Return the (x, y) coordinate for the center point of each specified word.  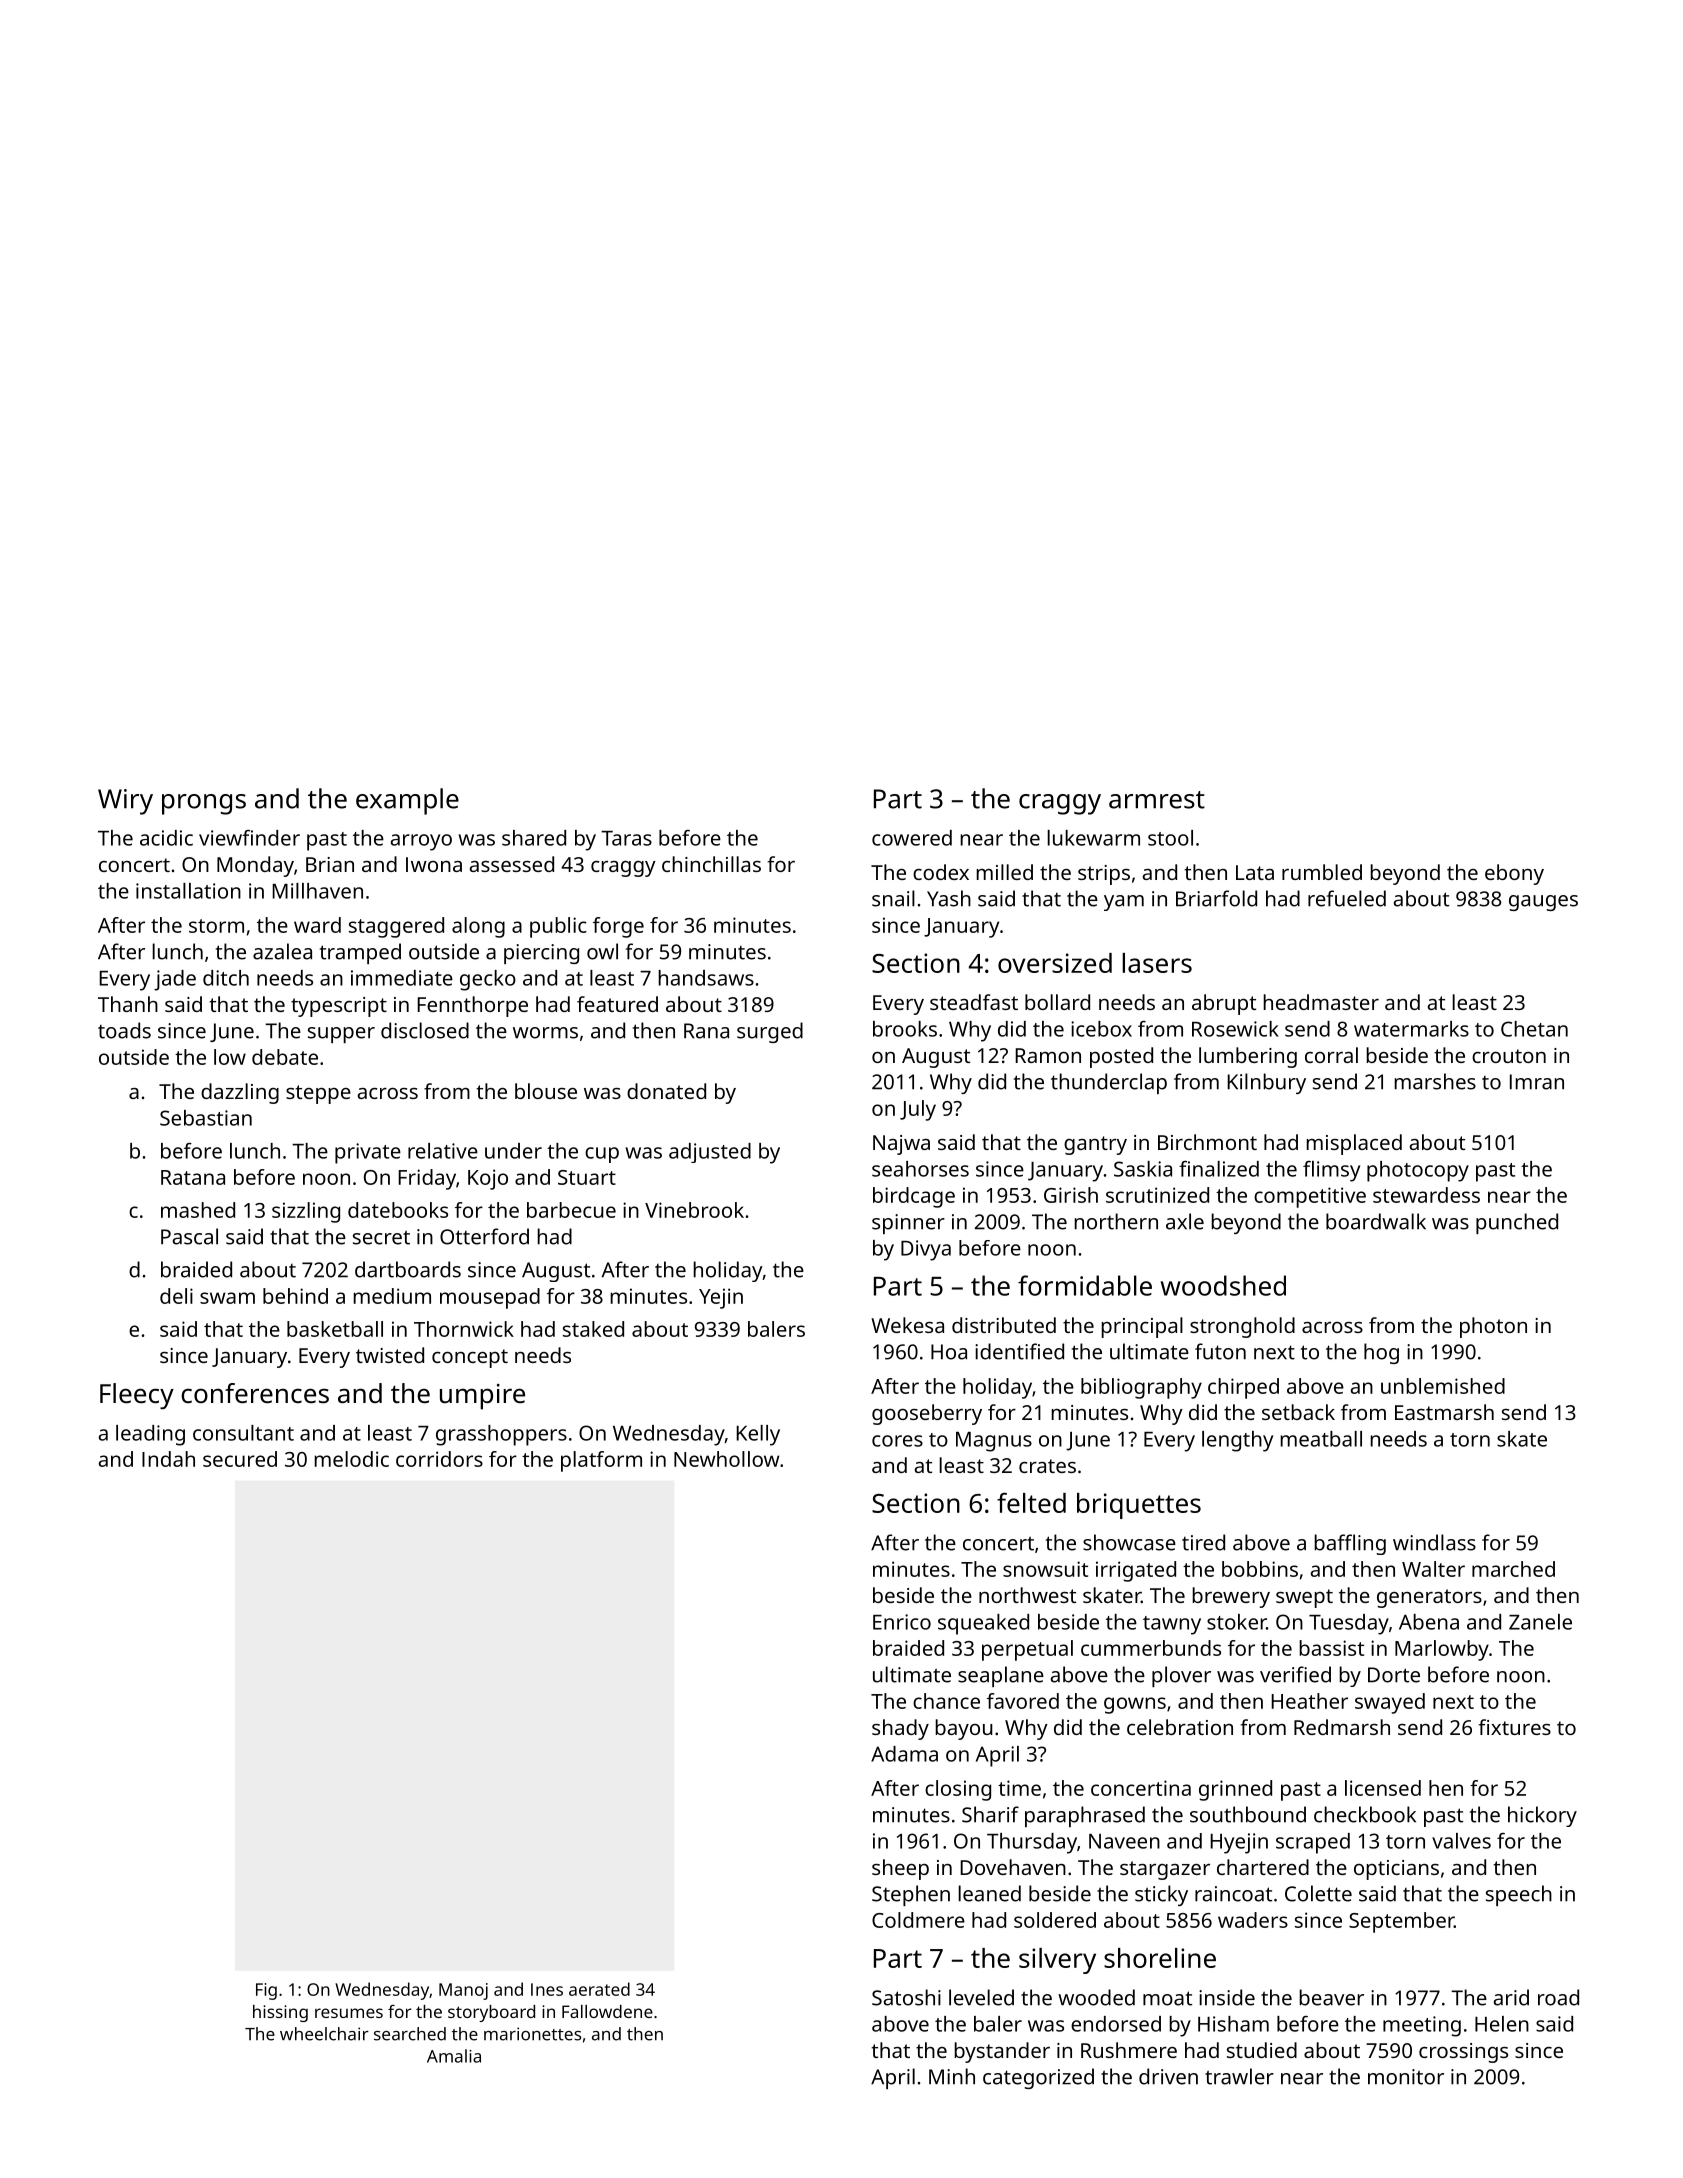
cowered (912, 838)
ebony (1514, 874)
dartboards (408, 1269)
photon (1493, 1327)
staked (593, 1329)
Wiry (125, 802)
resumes (349, 2013)
